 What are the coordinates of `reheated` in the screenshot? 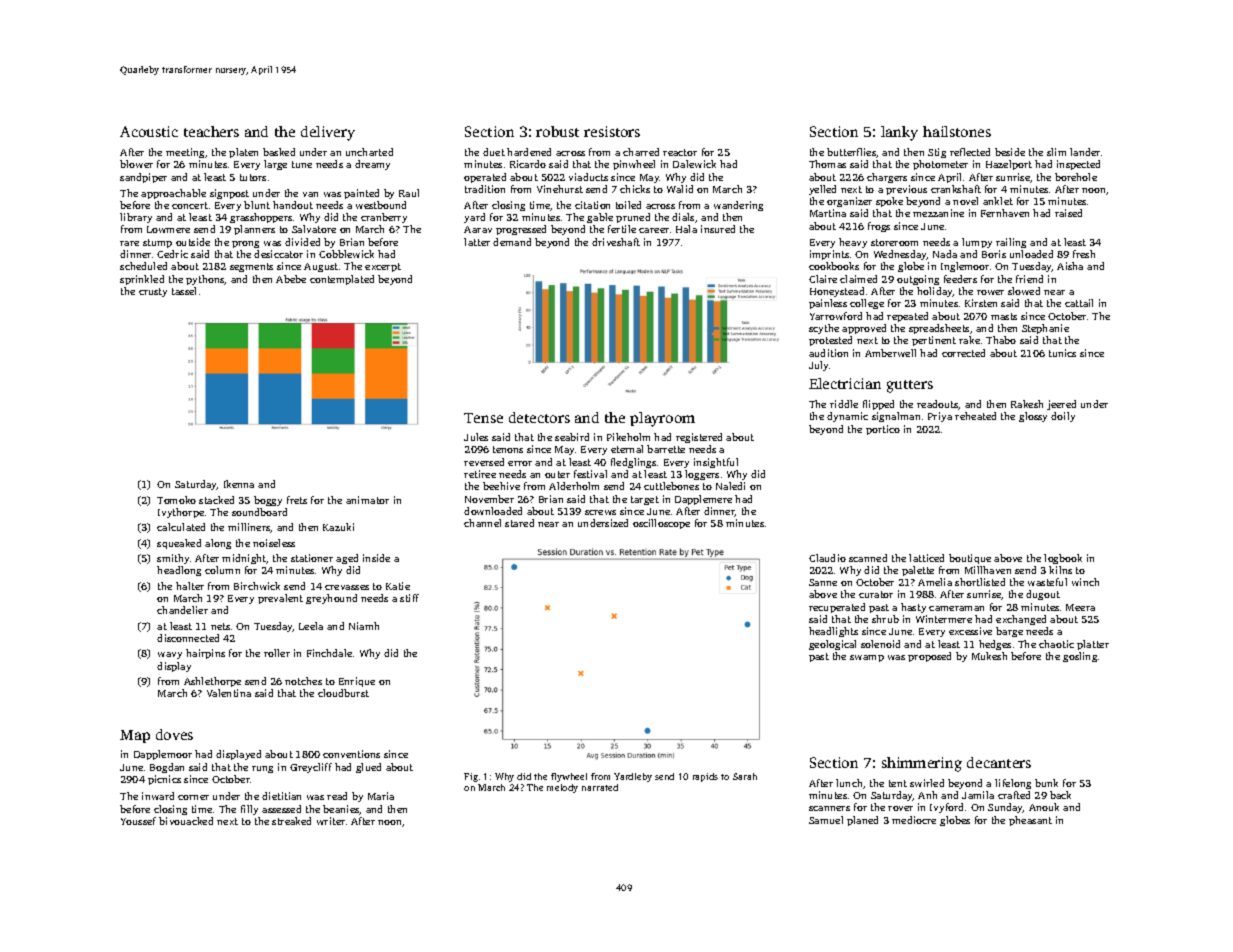 It's located at (975, 416).
